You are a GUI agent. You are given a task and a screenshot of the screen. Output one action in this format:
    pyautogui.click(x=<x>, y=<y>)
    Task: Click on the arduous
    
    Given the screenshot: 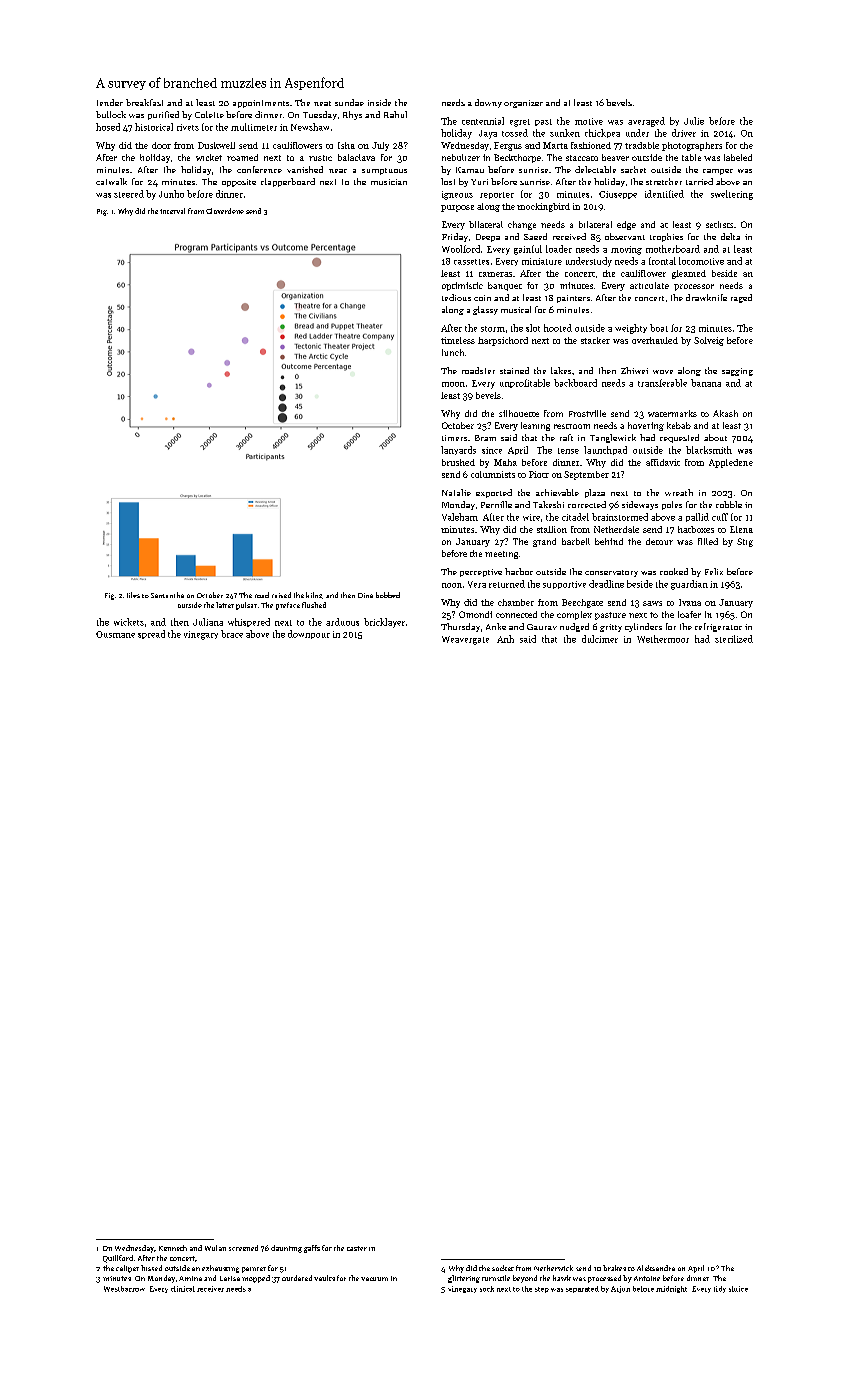 What is the action you would take?
    pyautogui.click(x=342, y=622)
